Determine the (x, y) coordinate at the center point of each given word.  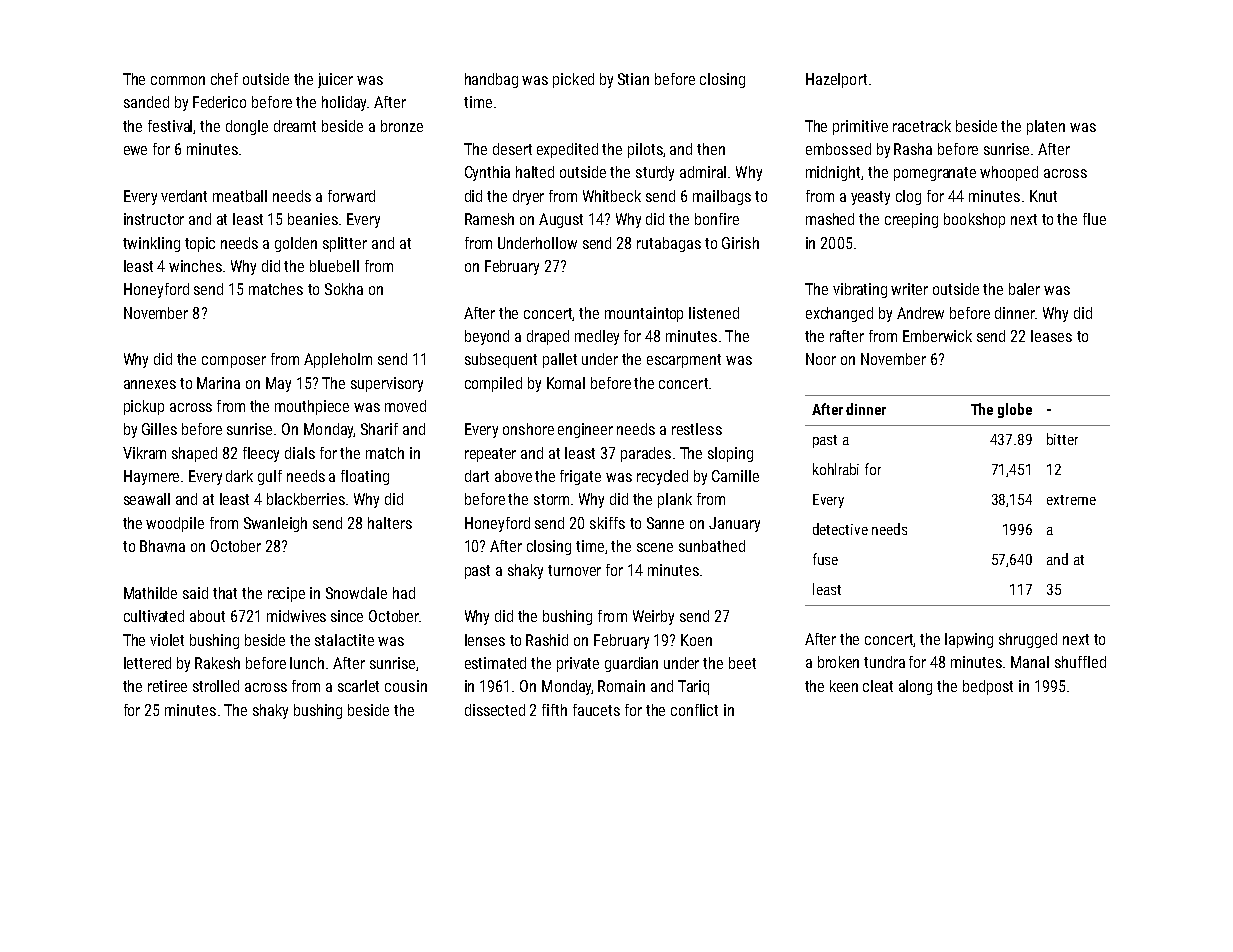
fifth (554, 710)
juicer (335, 80)
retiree (167, 686)
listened (714, 313)
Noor (821, 359)
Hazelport (836, 80)
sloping (730, 454)
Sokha (344, 289)
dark (239, 476)
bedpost (988, 687)
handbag (491, 80)
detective (840, 529)
